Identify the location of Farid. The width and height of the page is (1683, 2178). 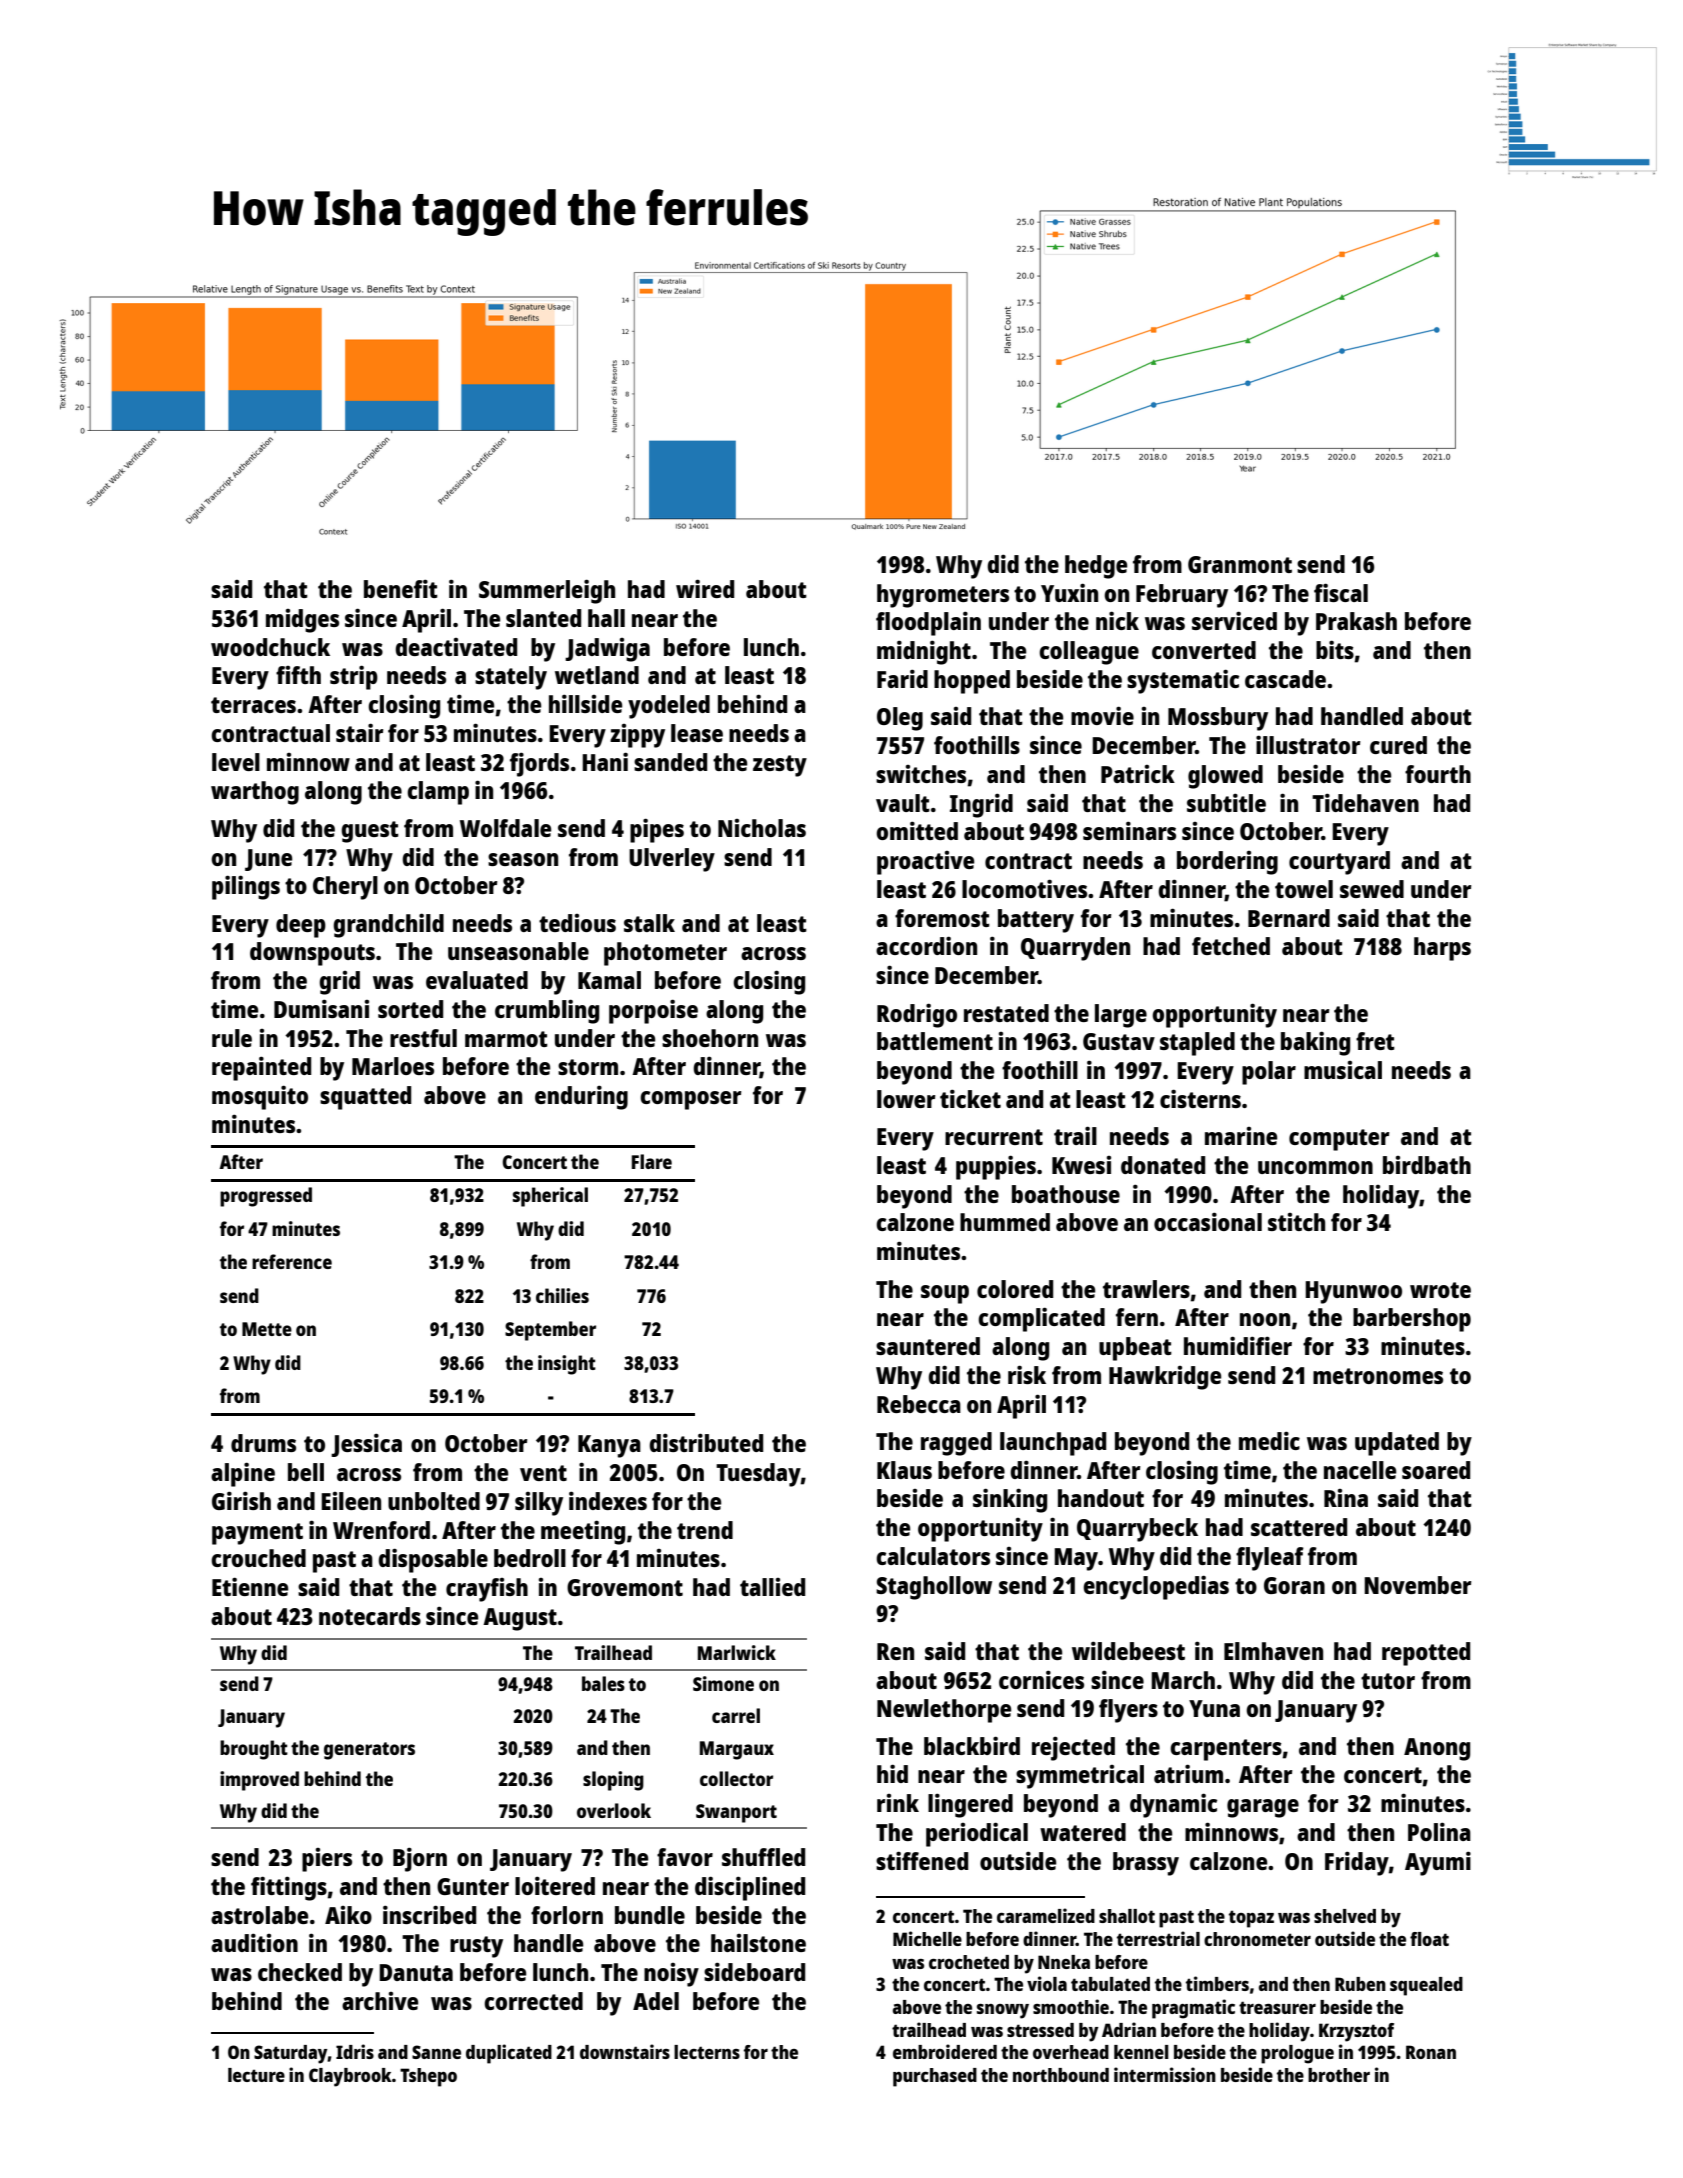
(902, 678).
